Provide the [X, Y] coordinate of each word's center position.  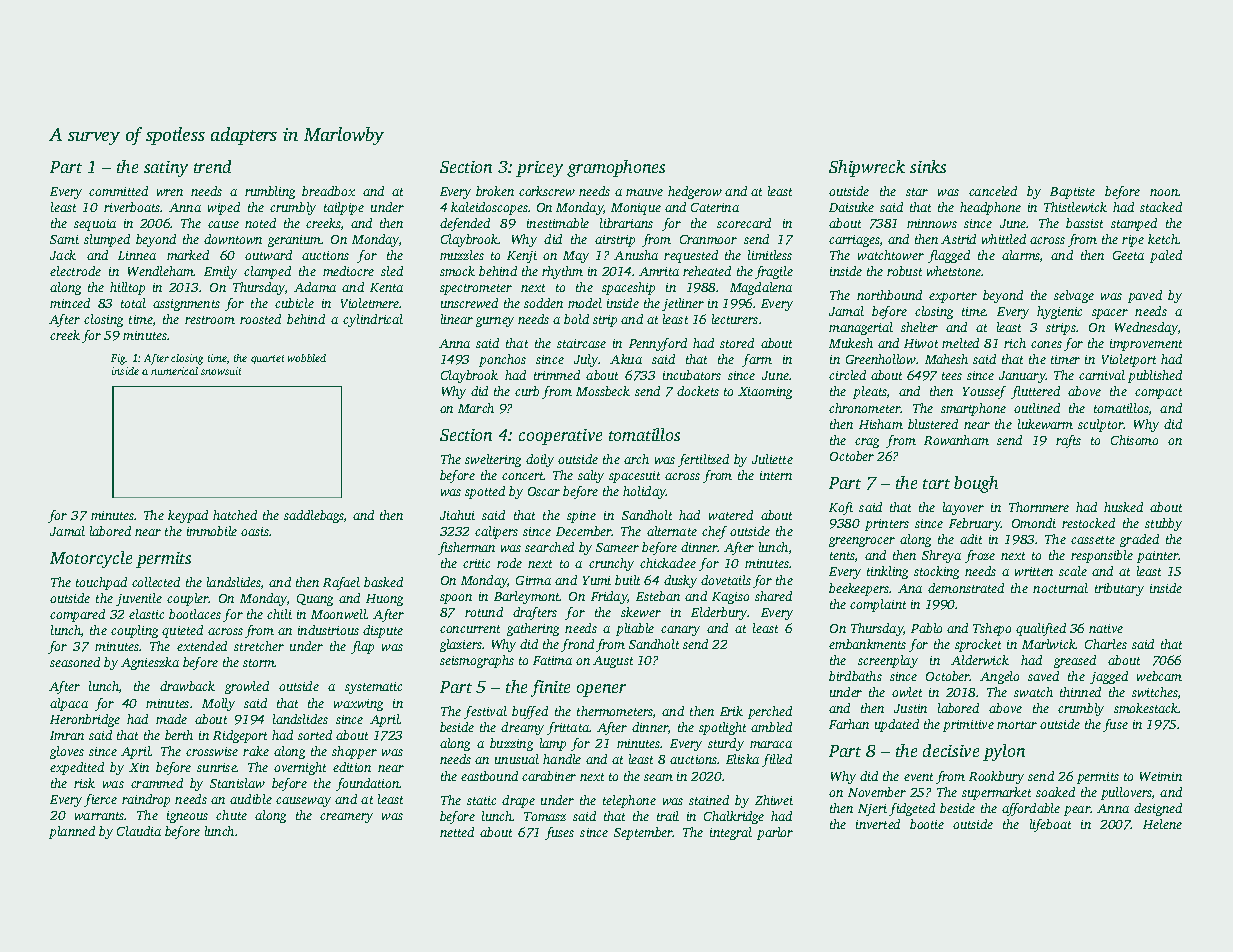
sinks [928, 166]
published [1155, 376]
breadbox [328, 191]
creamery [346, 818]
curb [527, 391]
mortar [1017, 725]
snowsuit [221, 371]
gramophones [616, 168]
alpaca [69, 704]
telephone [629, 801]
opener [601, 690]
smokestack [1146, 708]
